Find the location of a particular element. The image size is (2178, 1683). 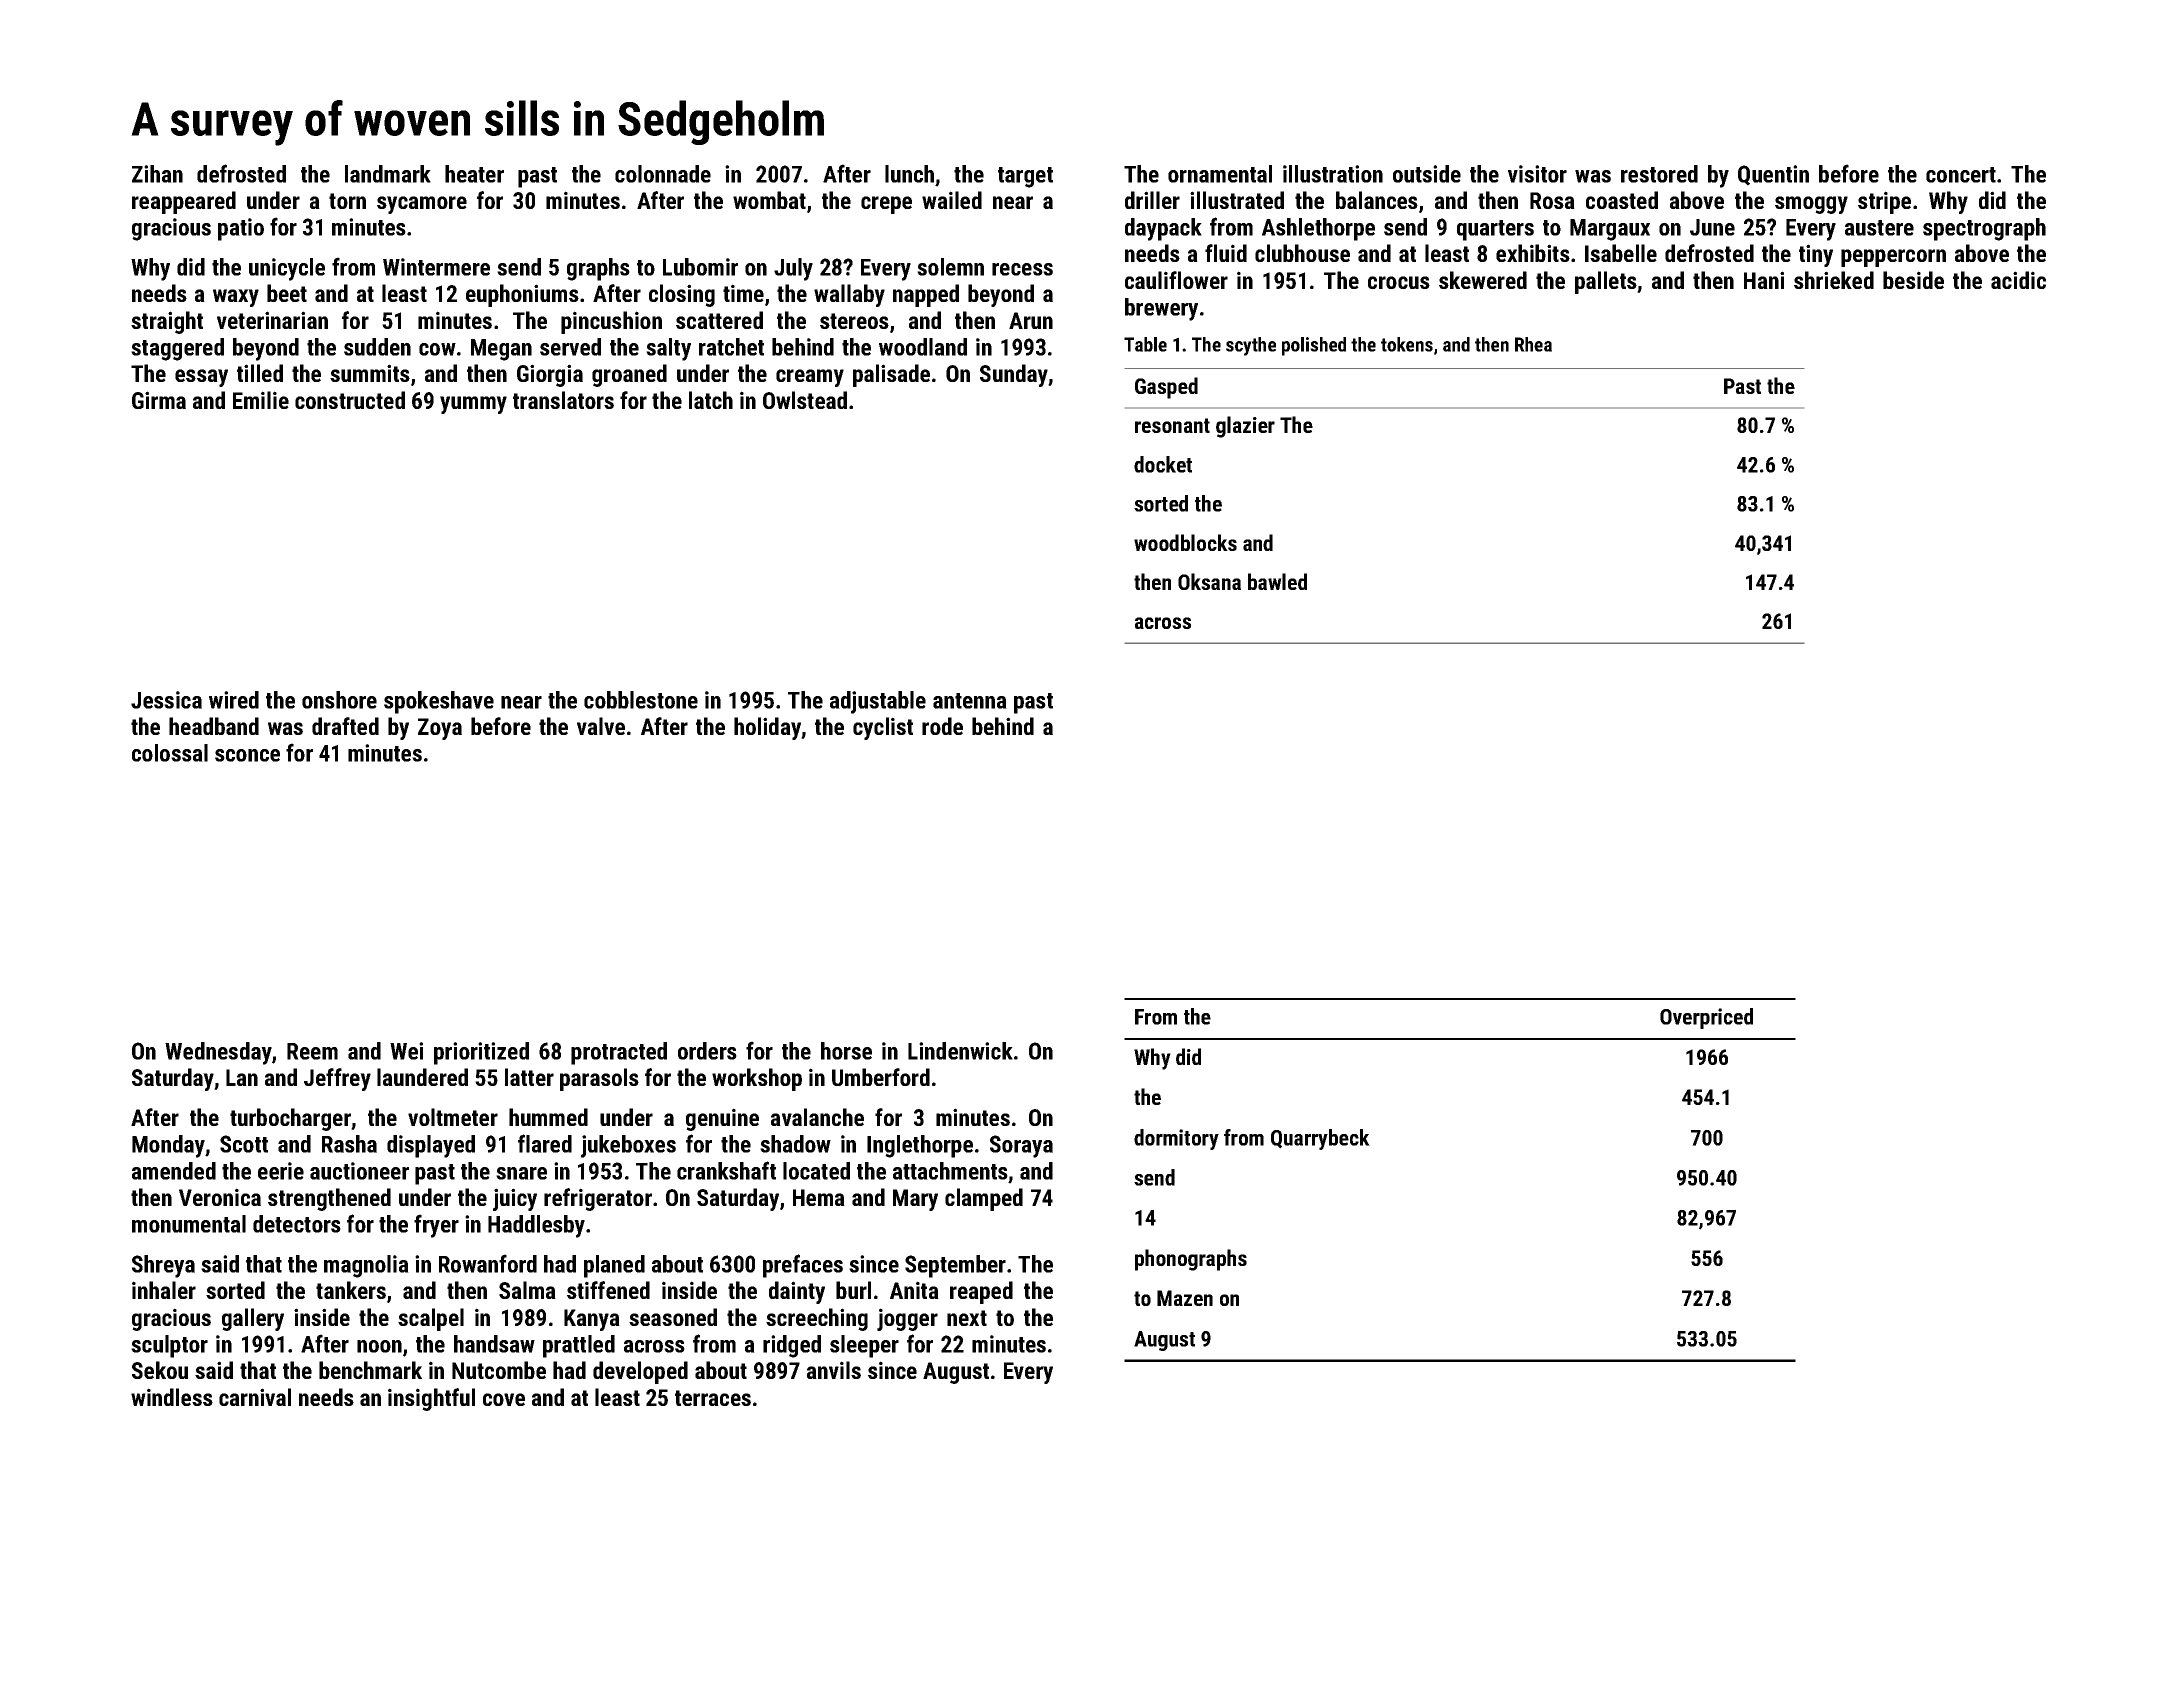

yummy is located at coordinates (473, 405).
